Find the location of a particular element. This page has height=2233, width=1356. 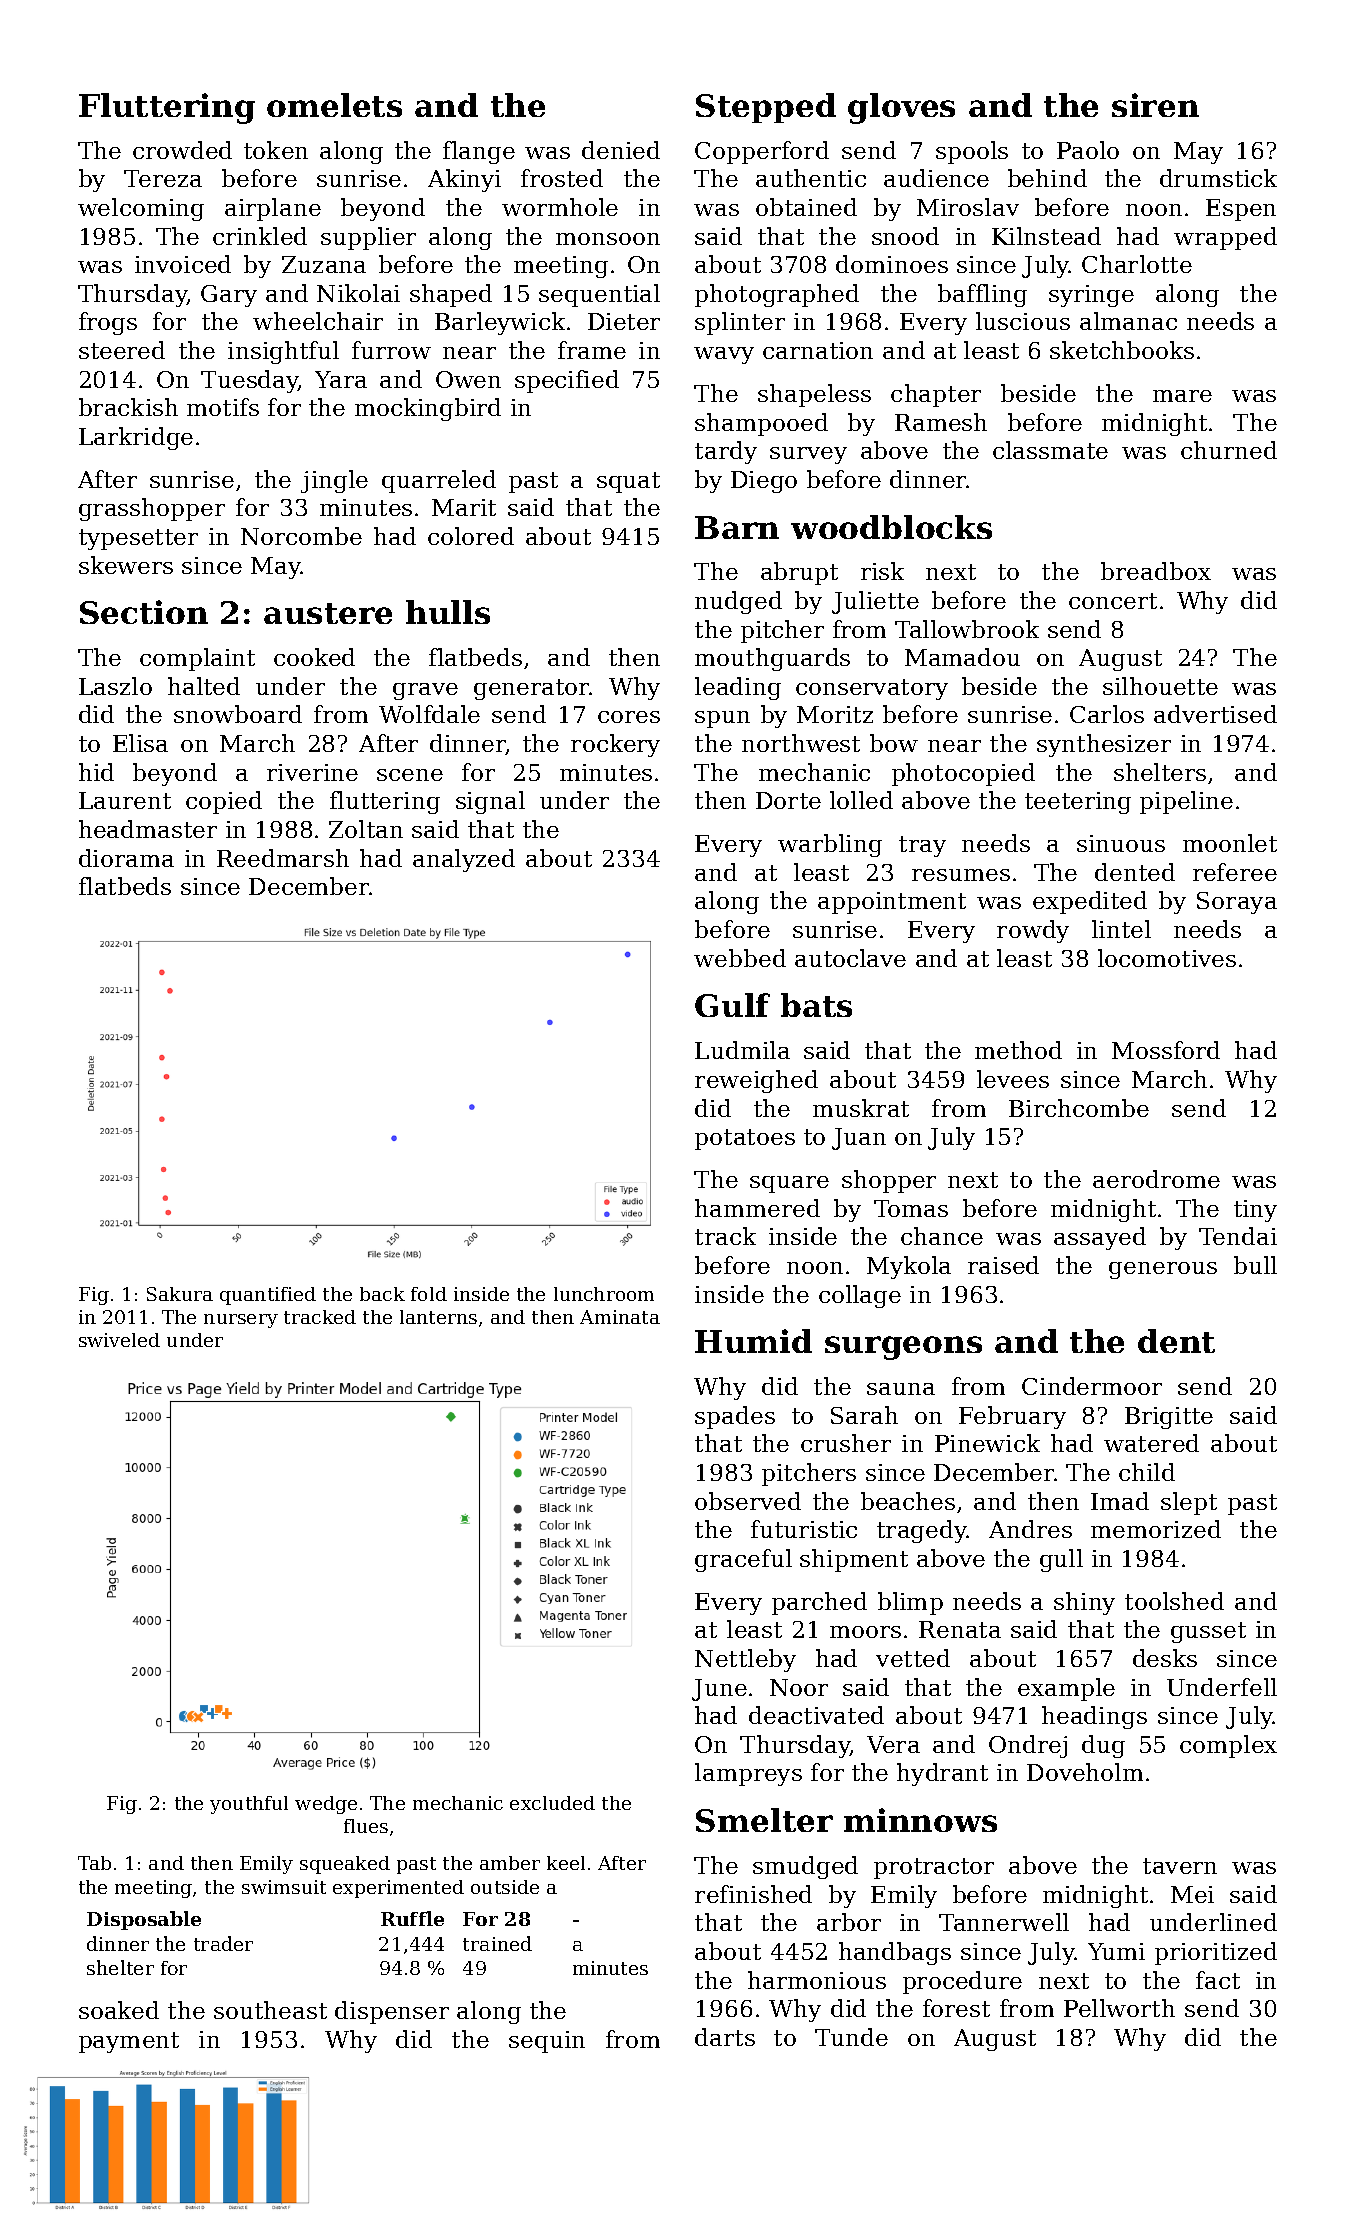

Pinewick is located at coordinates (987, 1443).
